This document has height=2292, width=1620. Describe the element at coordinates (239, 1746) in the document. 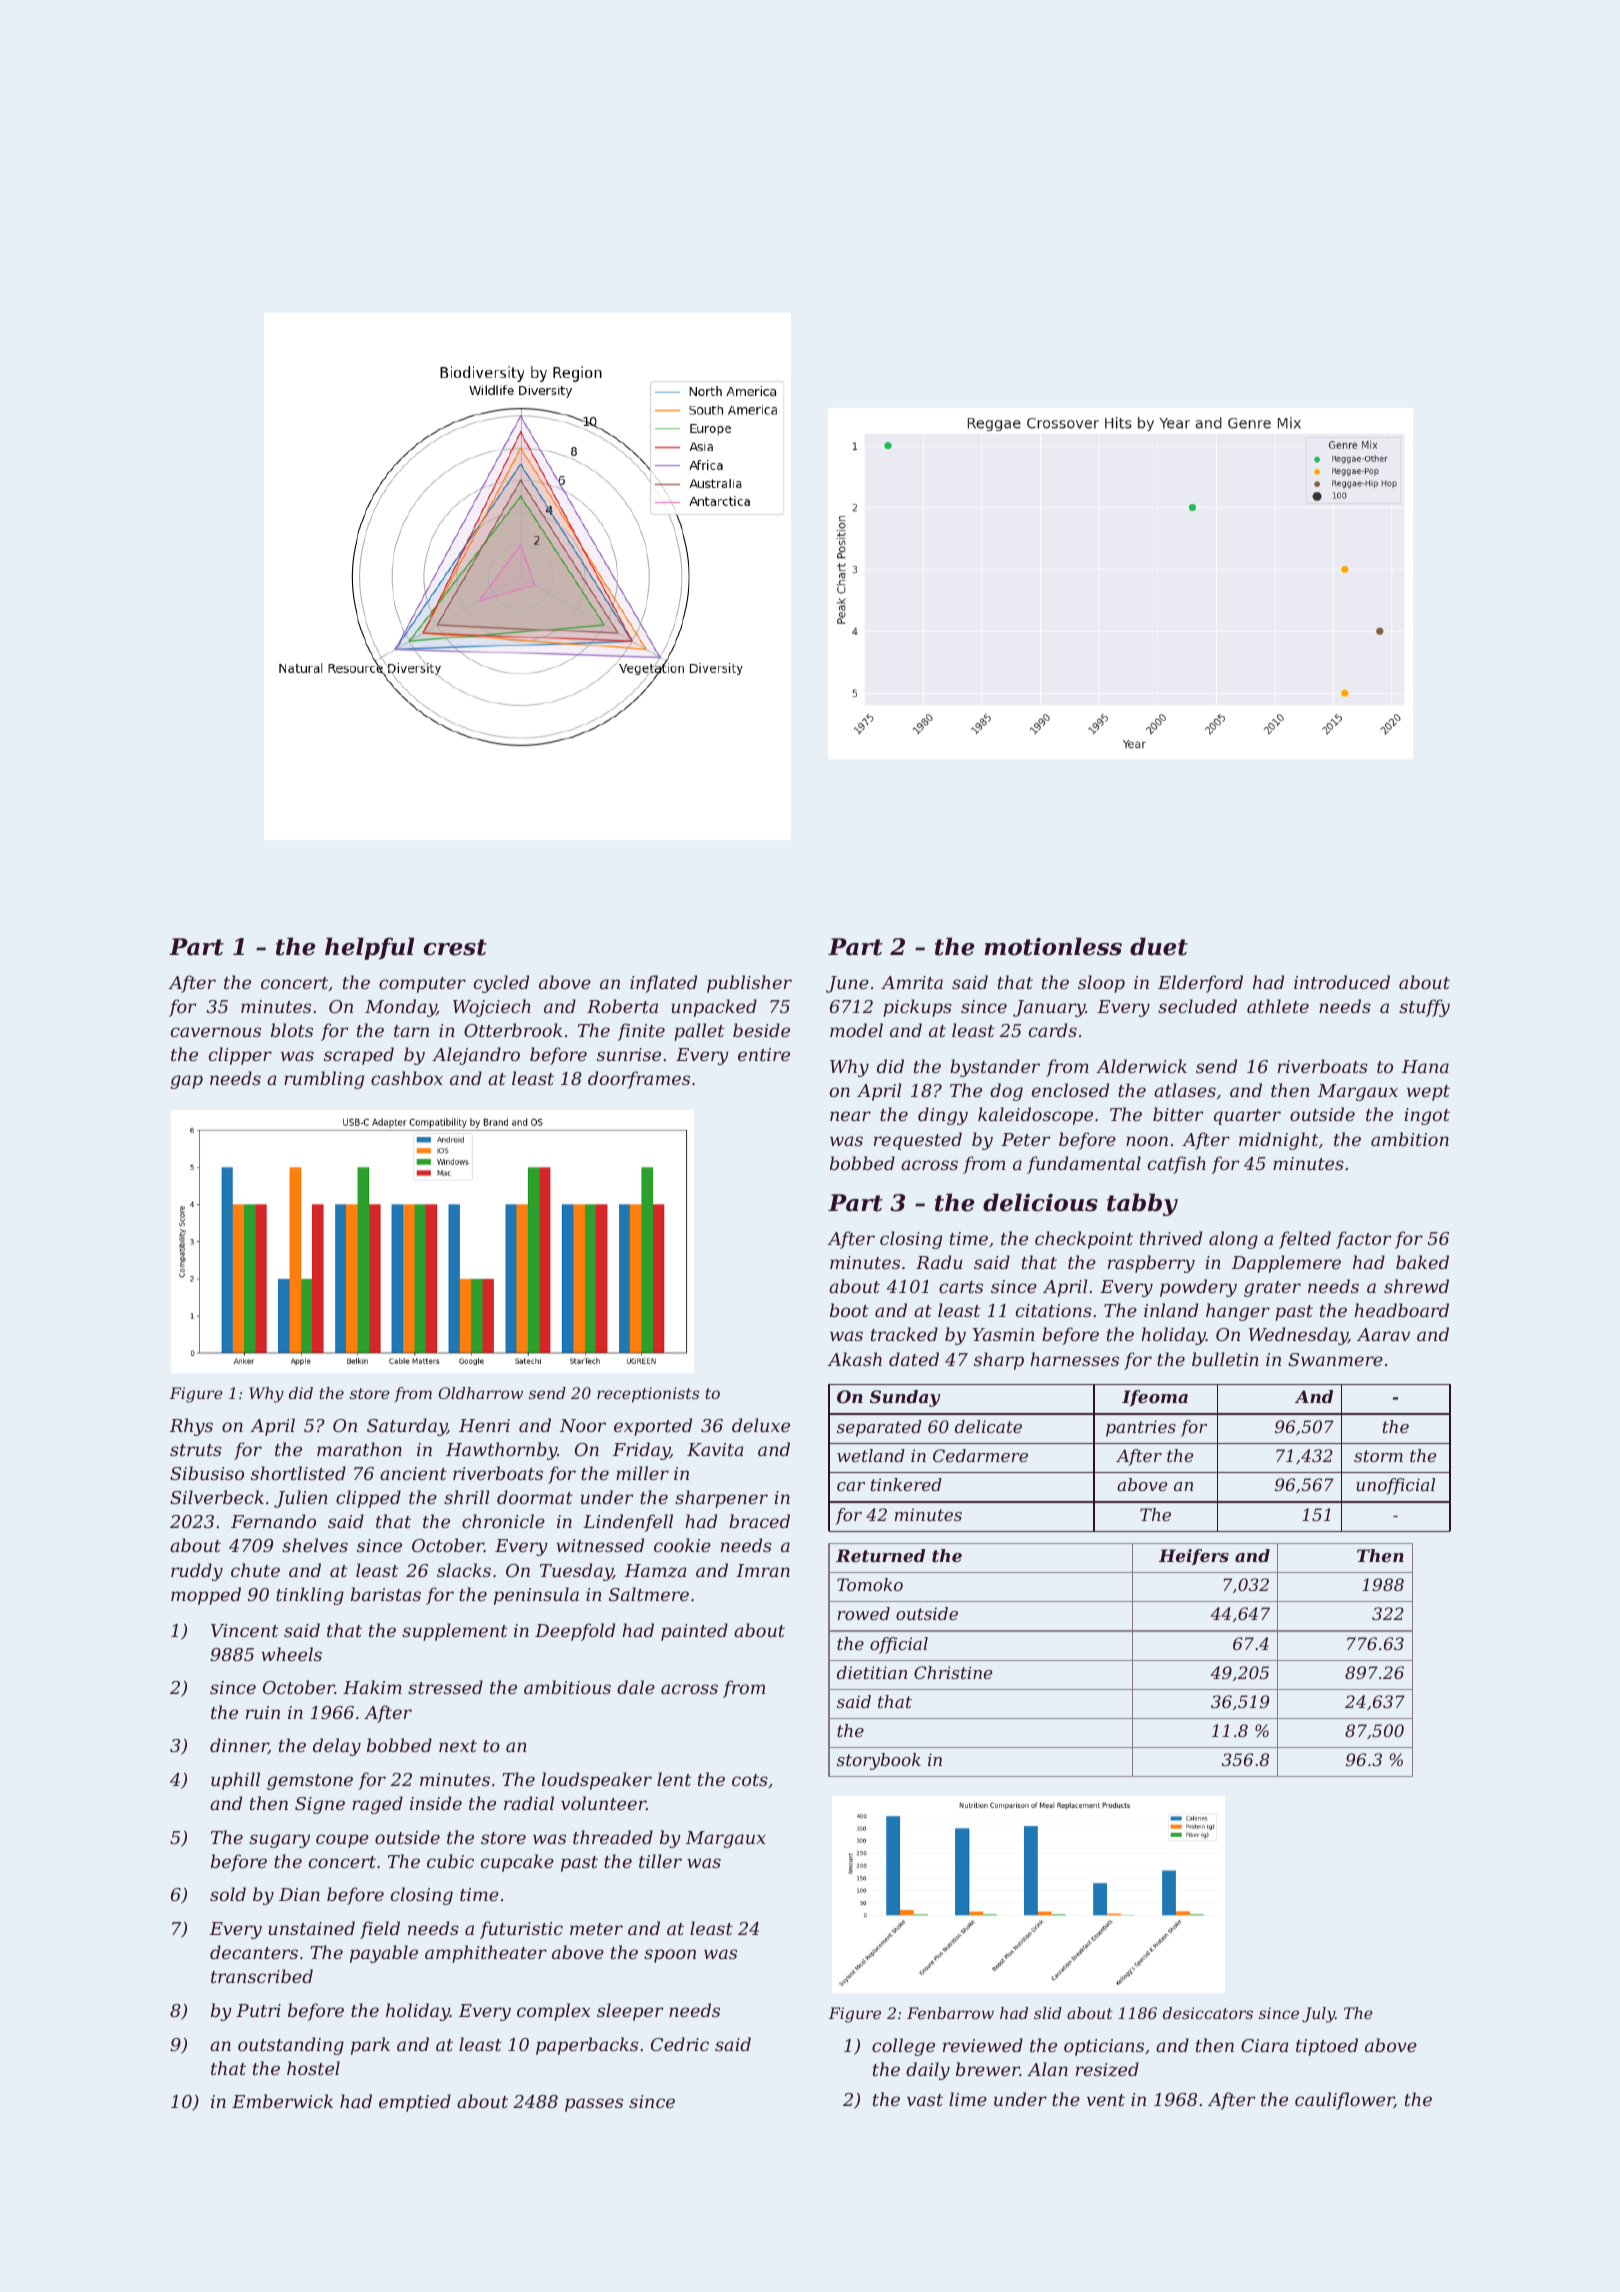

I see `dinner` at that location.
